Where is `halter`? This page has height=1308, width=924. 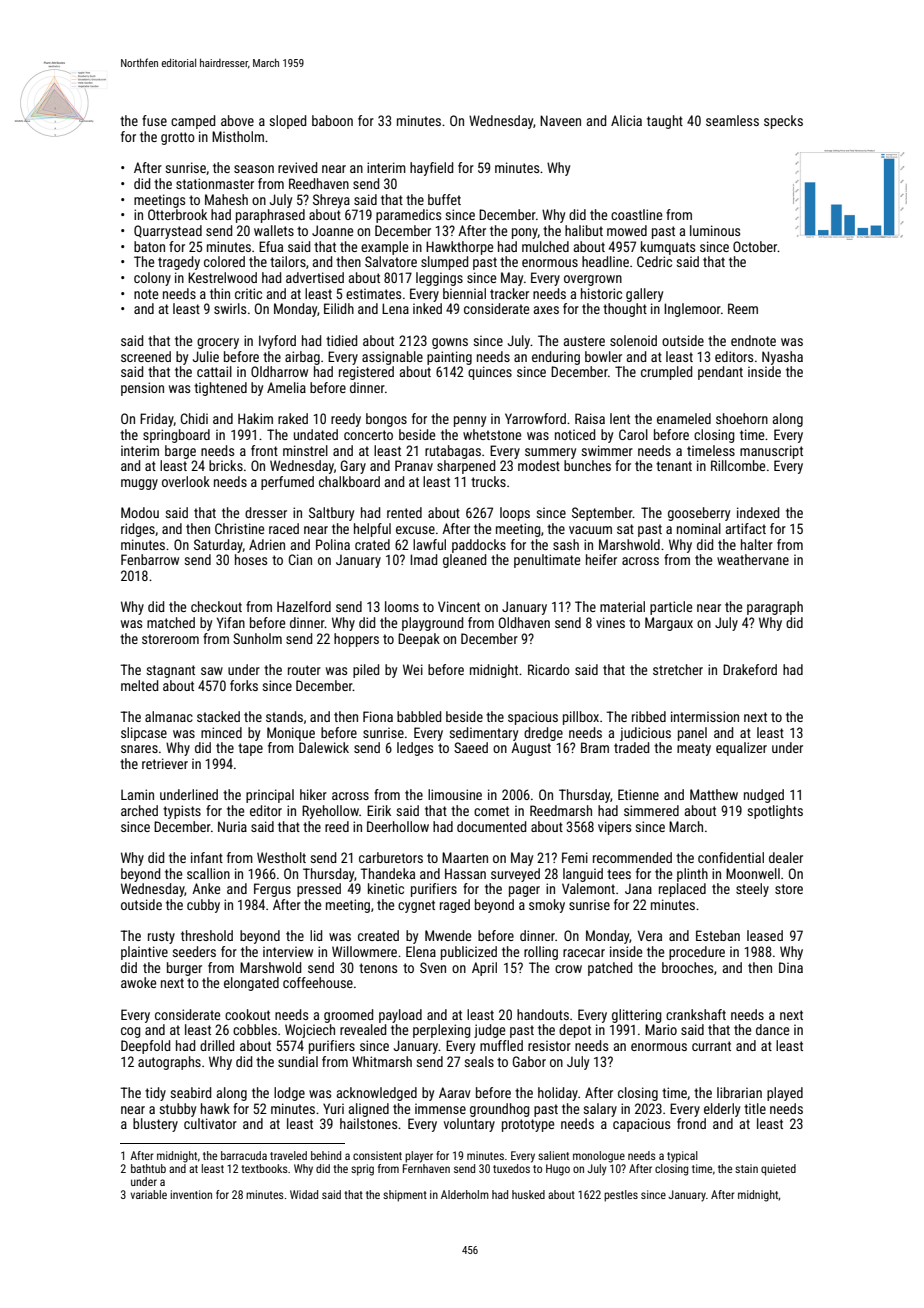 halter is located at coordinates (757, 544).
